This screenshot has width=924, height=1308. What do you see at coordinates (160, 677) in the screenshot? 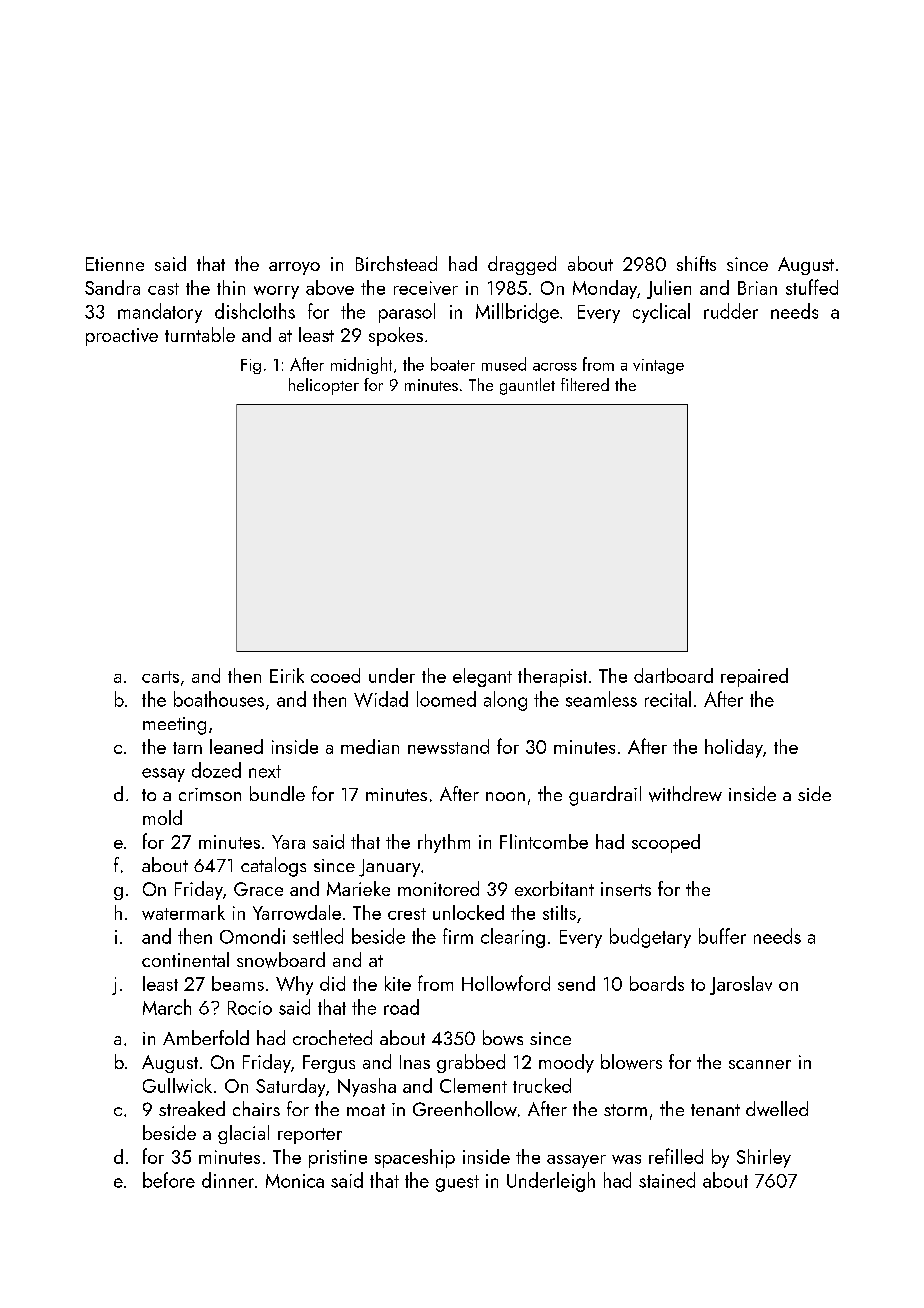
I see `carts` at bounding box center [160, 677].
